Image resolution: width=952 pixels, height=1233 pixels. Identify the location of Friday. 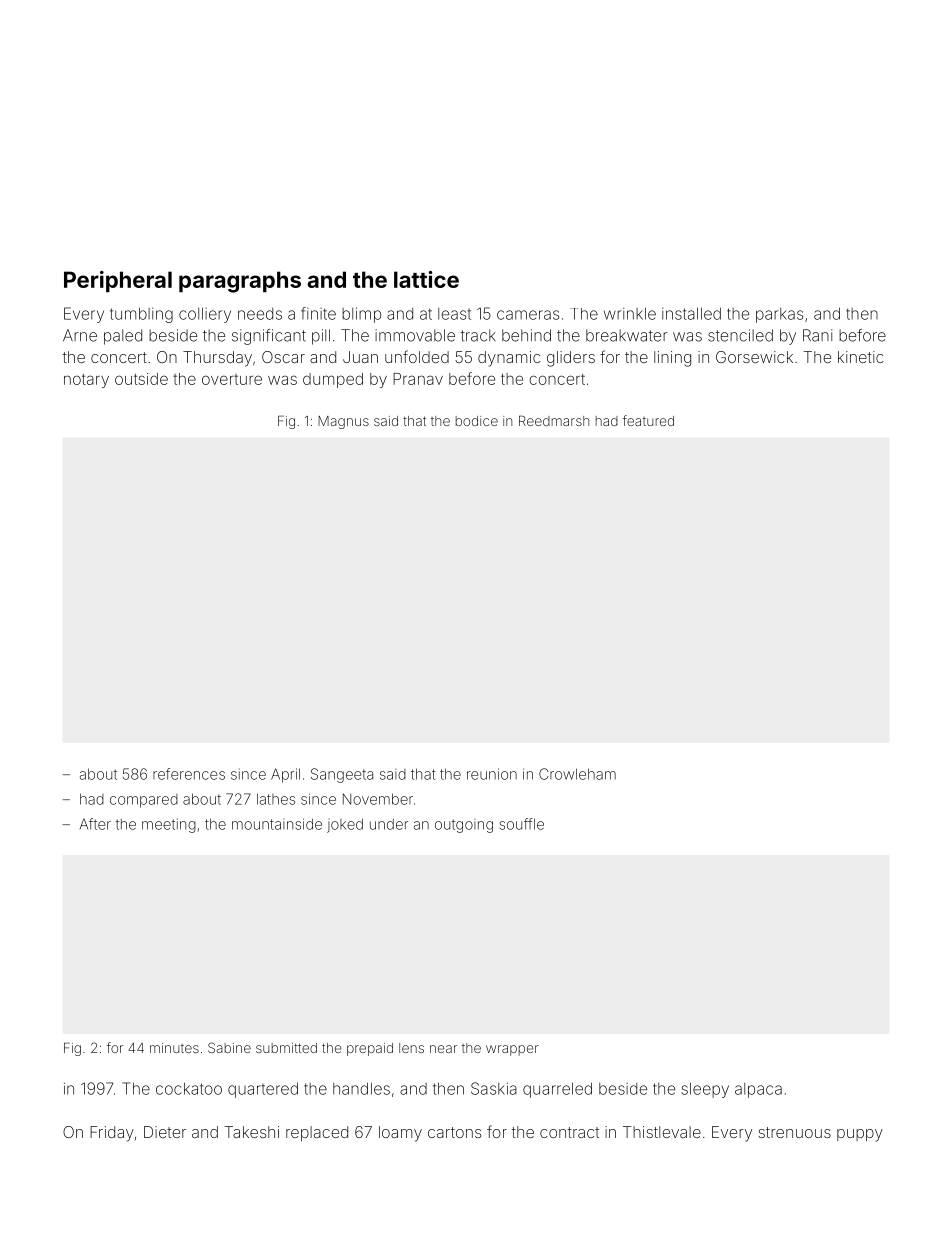
(112, 1134).
